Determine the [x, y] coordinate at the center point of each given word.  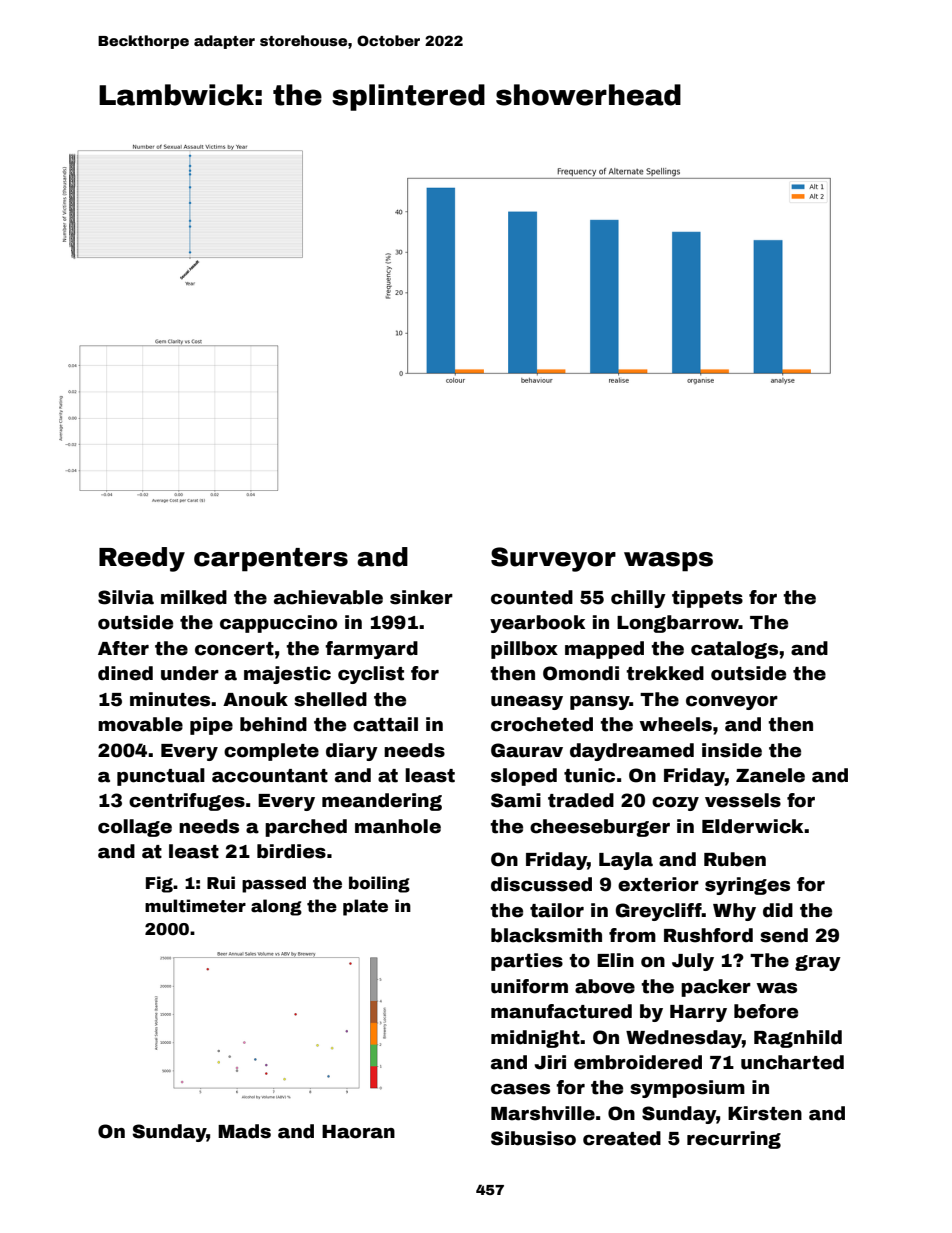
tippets [707, 599]
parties [527, 962]
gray [818, 963]
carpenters [271, 560]
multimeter [195, 906]
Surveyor [553, 559]
